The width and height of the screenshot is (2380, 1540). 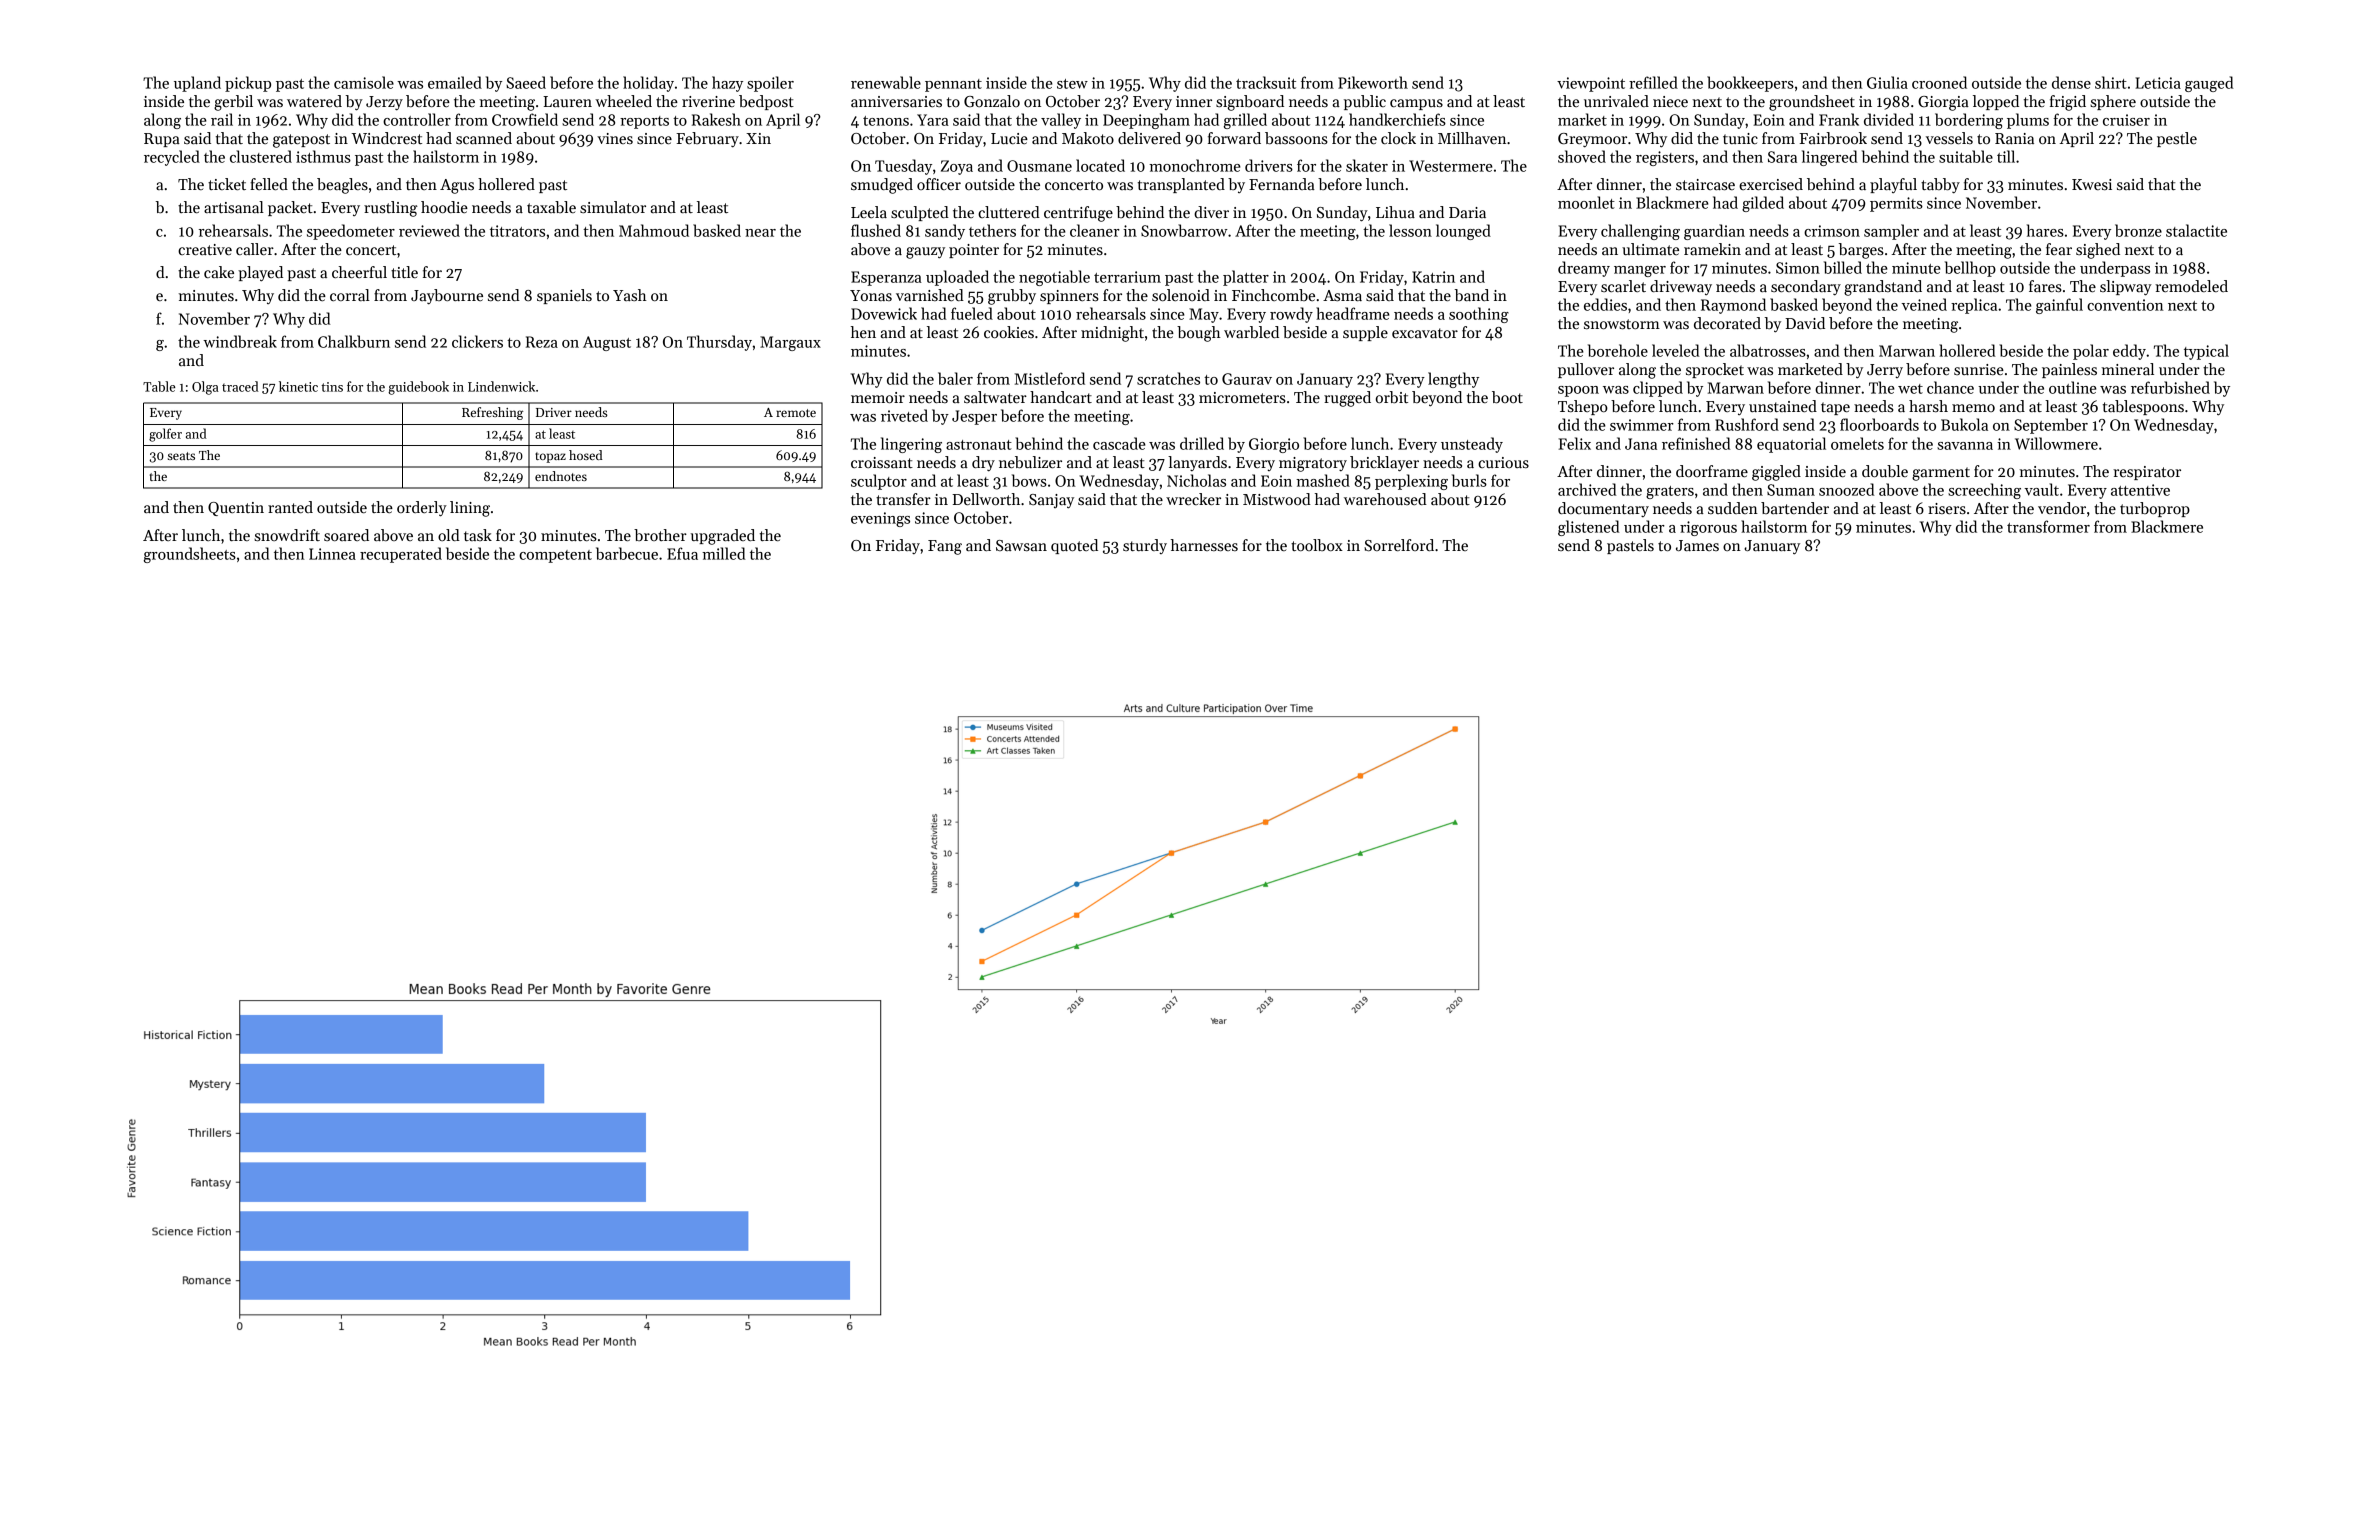 I want to click on upland, so click(x=197, y=84).
